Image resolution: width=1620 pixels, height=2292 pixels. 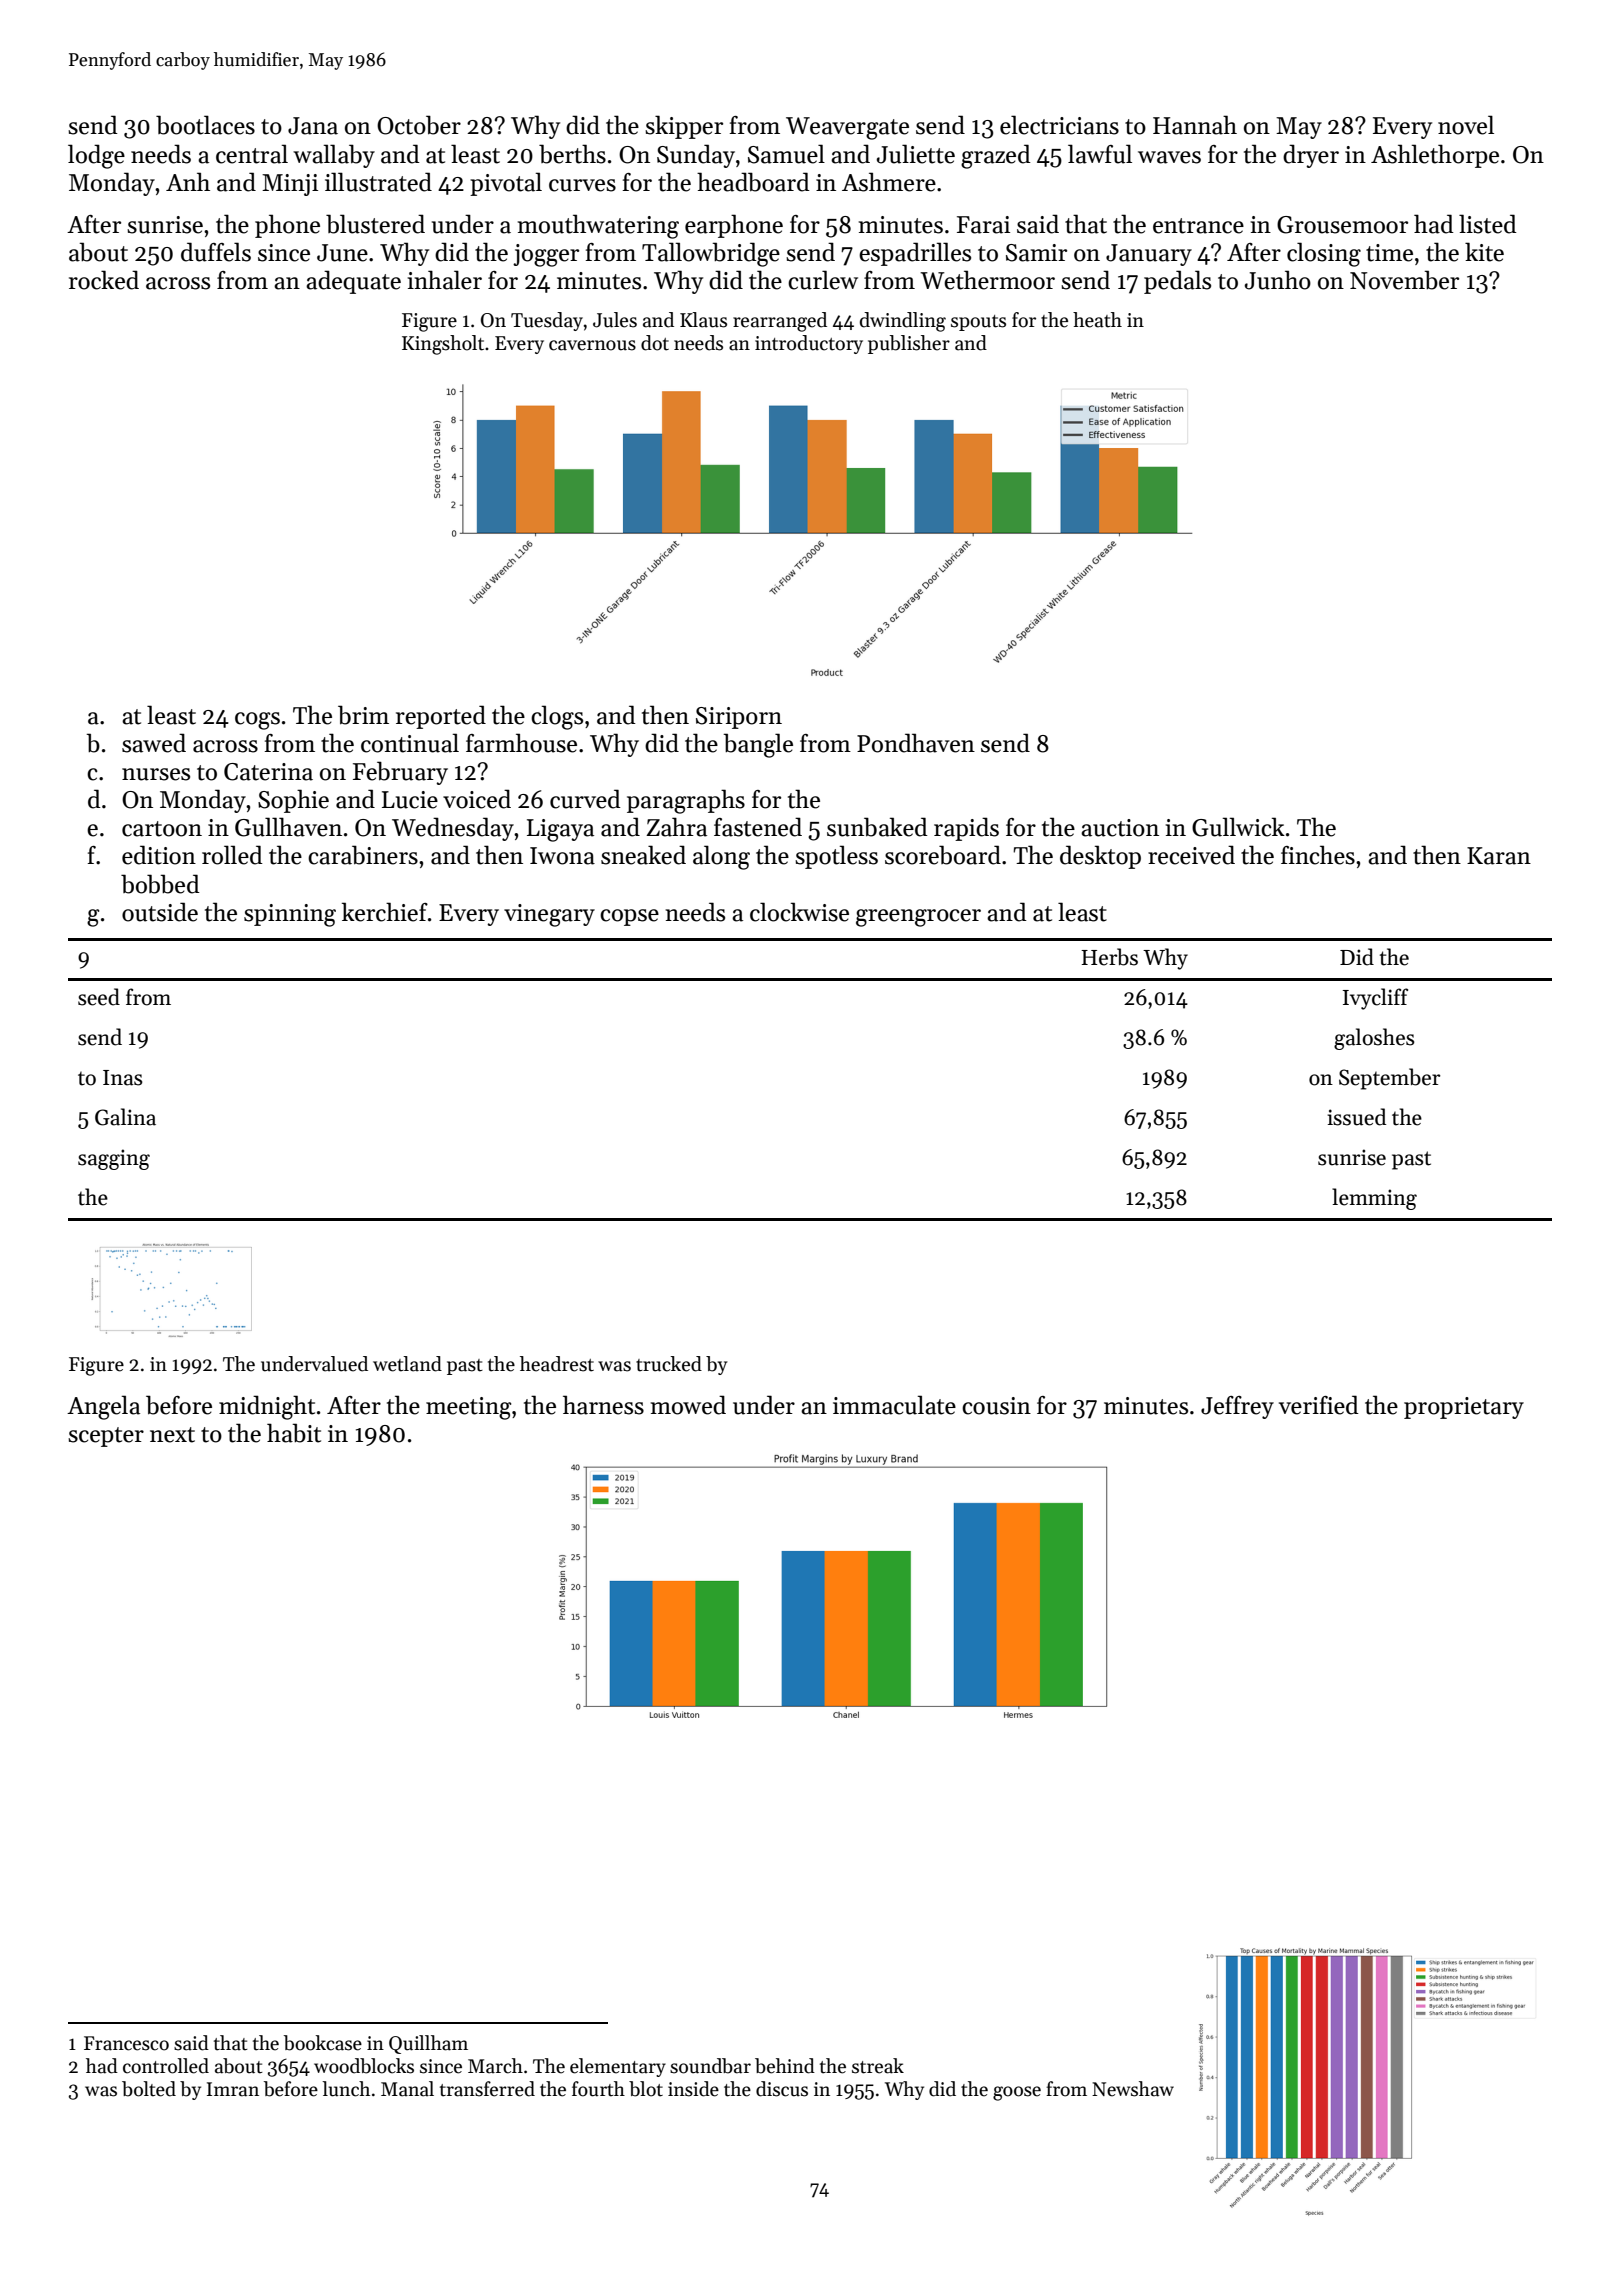 What do you see at coordinates (918, 918) in the screenshot?
I see `greengrocer` at bounding box center [918, 918].
